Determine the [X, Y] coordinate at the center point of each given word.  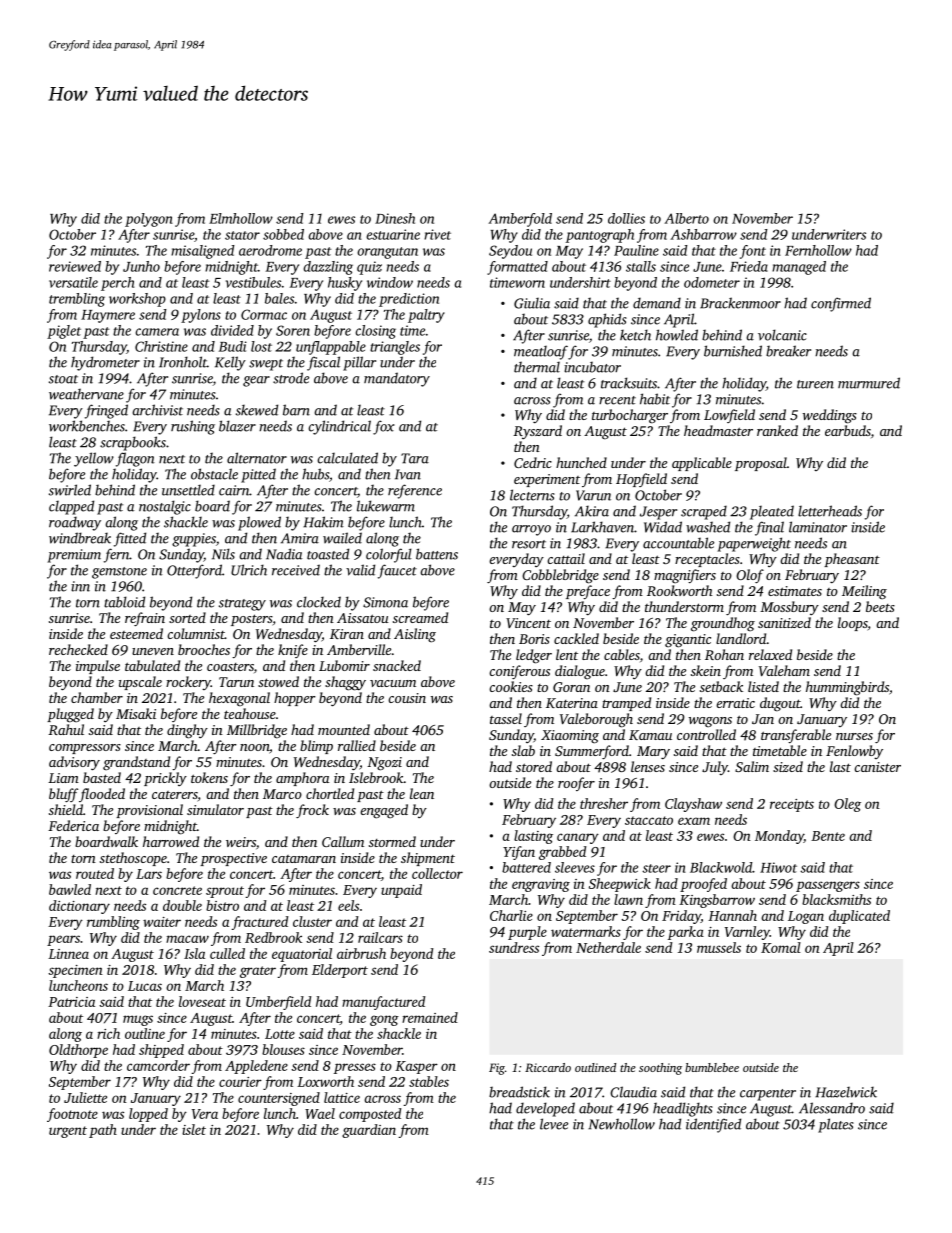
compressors [85, 749]
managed [799, 268]
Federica [73, 825]
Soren [293, 330]
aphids [607, 320]
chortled [330, 793]
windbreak [80, 538]
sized [788, 766]
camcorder [158, 1065]
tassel [506, 718]
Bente [828, 836]
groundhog [723, 624]
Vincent [528, 623]
